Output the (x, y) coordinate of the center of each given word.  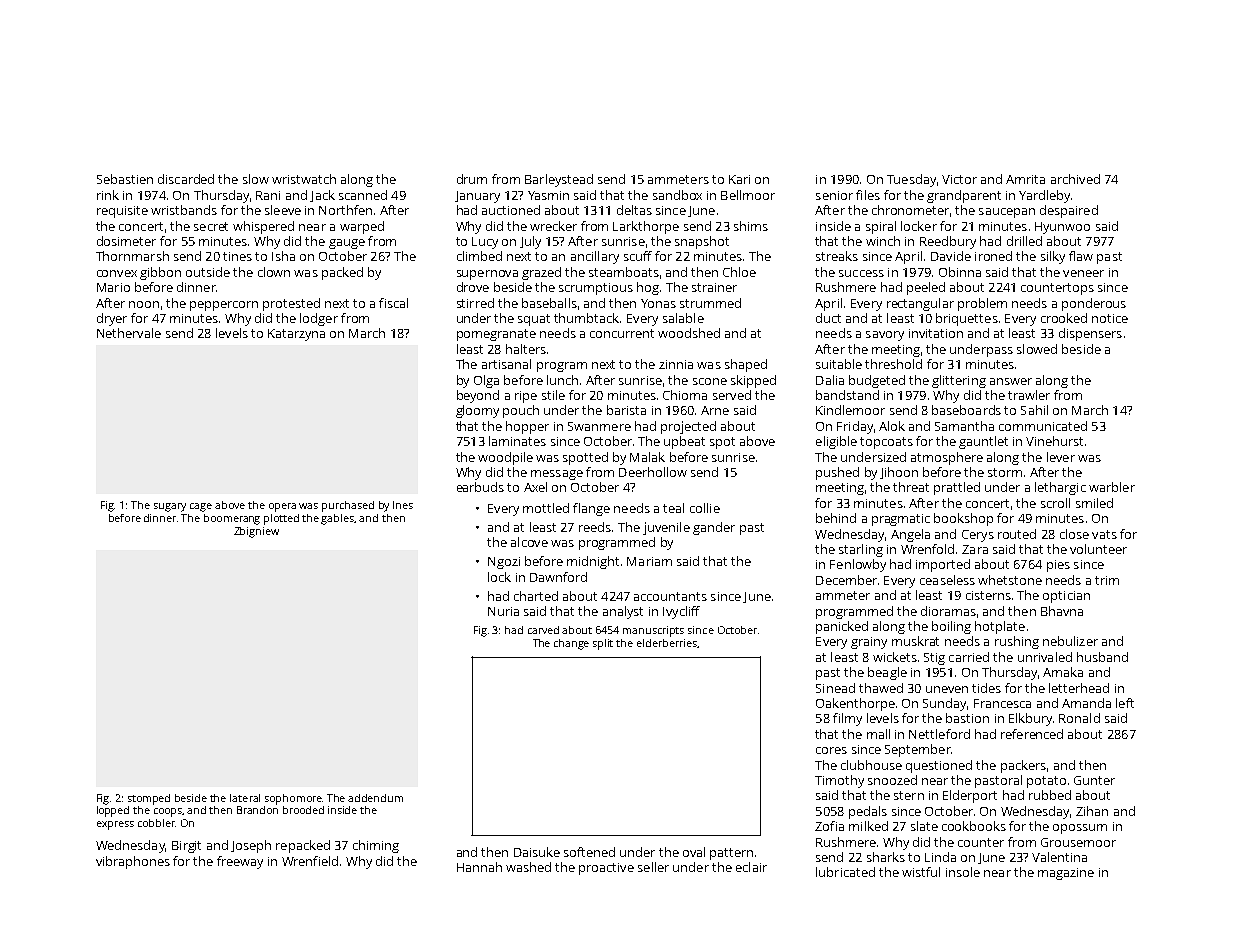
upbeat (684, 442)
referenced (1032, 734)
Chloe (739, 272)
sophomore (293, 799)
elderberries (667, 643)
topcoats (886, 443)
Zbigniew (256, 532)
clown (274, 272)
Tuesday (911, 180)
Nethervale (129, 333)
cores (831, 750)
